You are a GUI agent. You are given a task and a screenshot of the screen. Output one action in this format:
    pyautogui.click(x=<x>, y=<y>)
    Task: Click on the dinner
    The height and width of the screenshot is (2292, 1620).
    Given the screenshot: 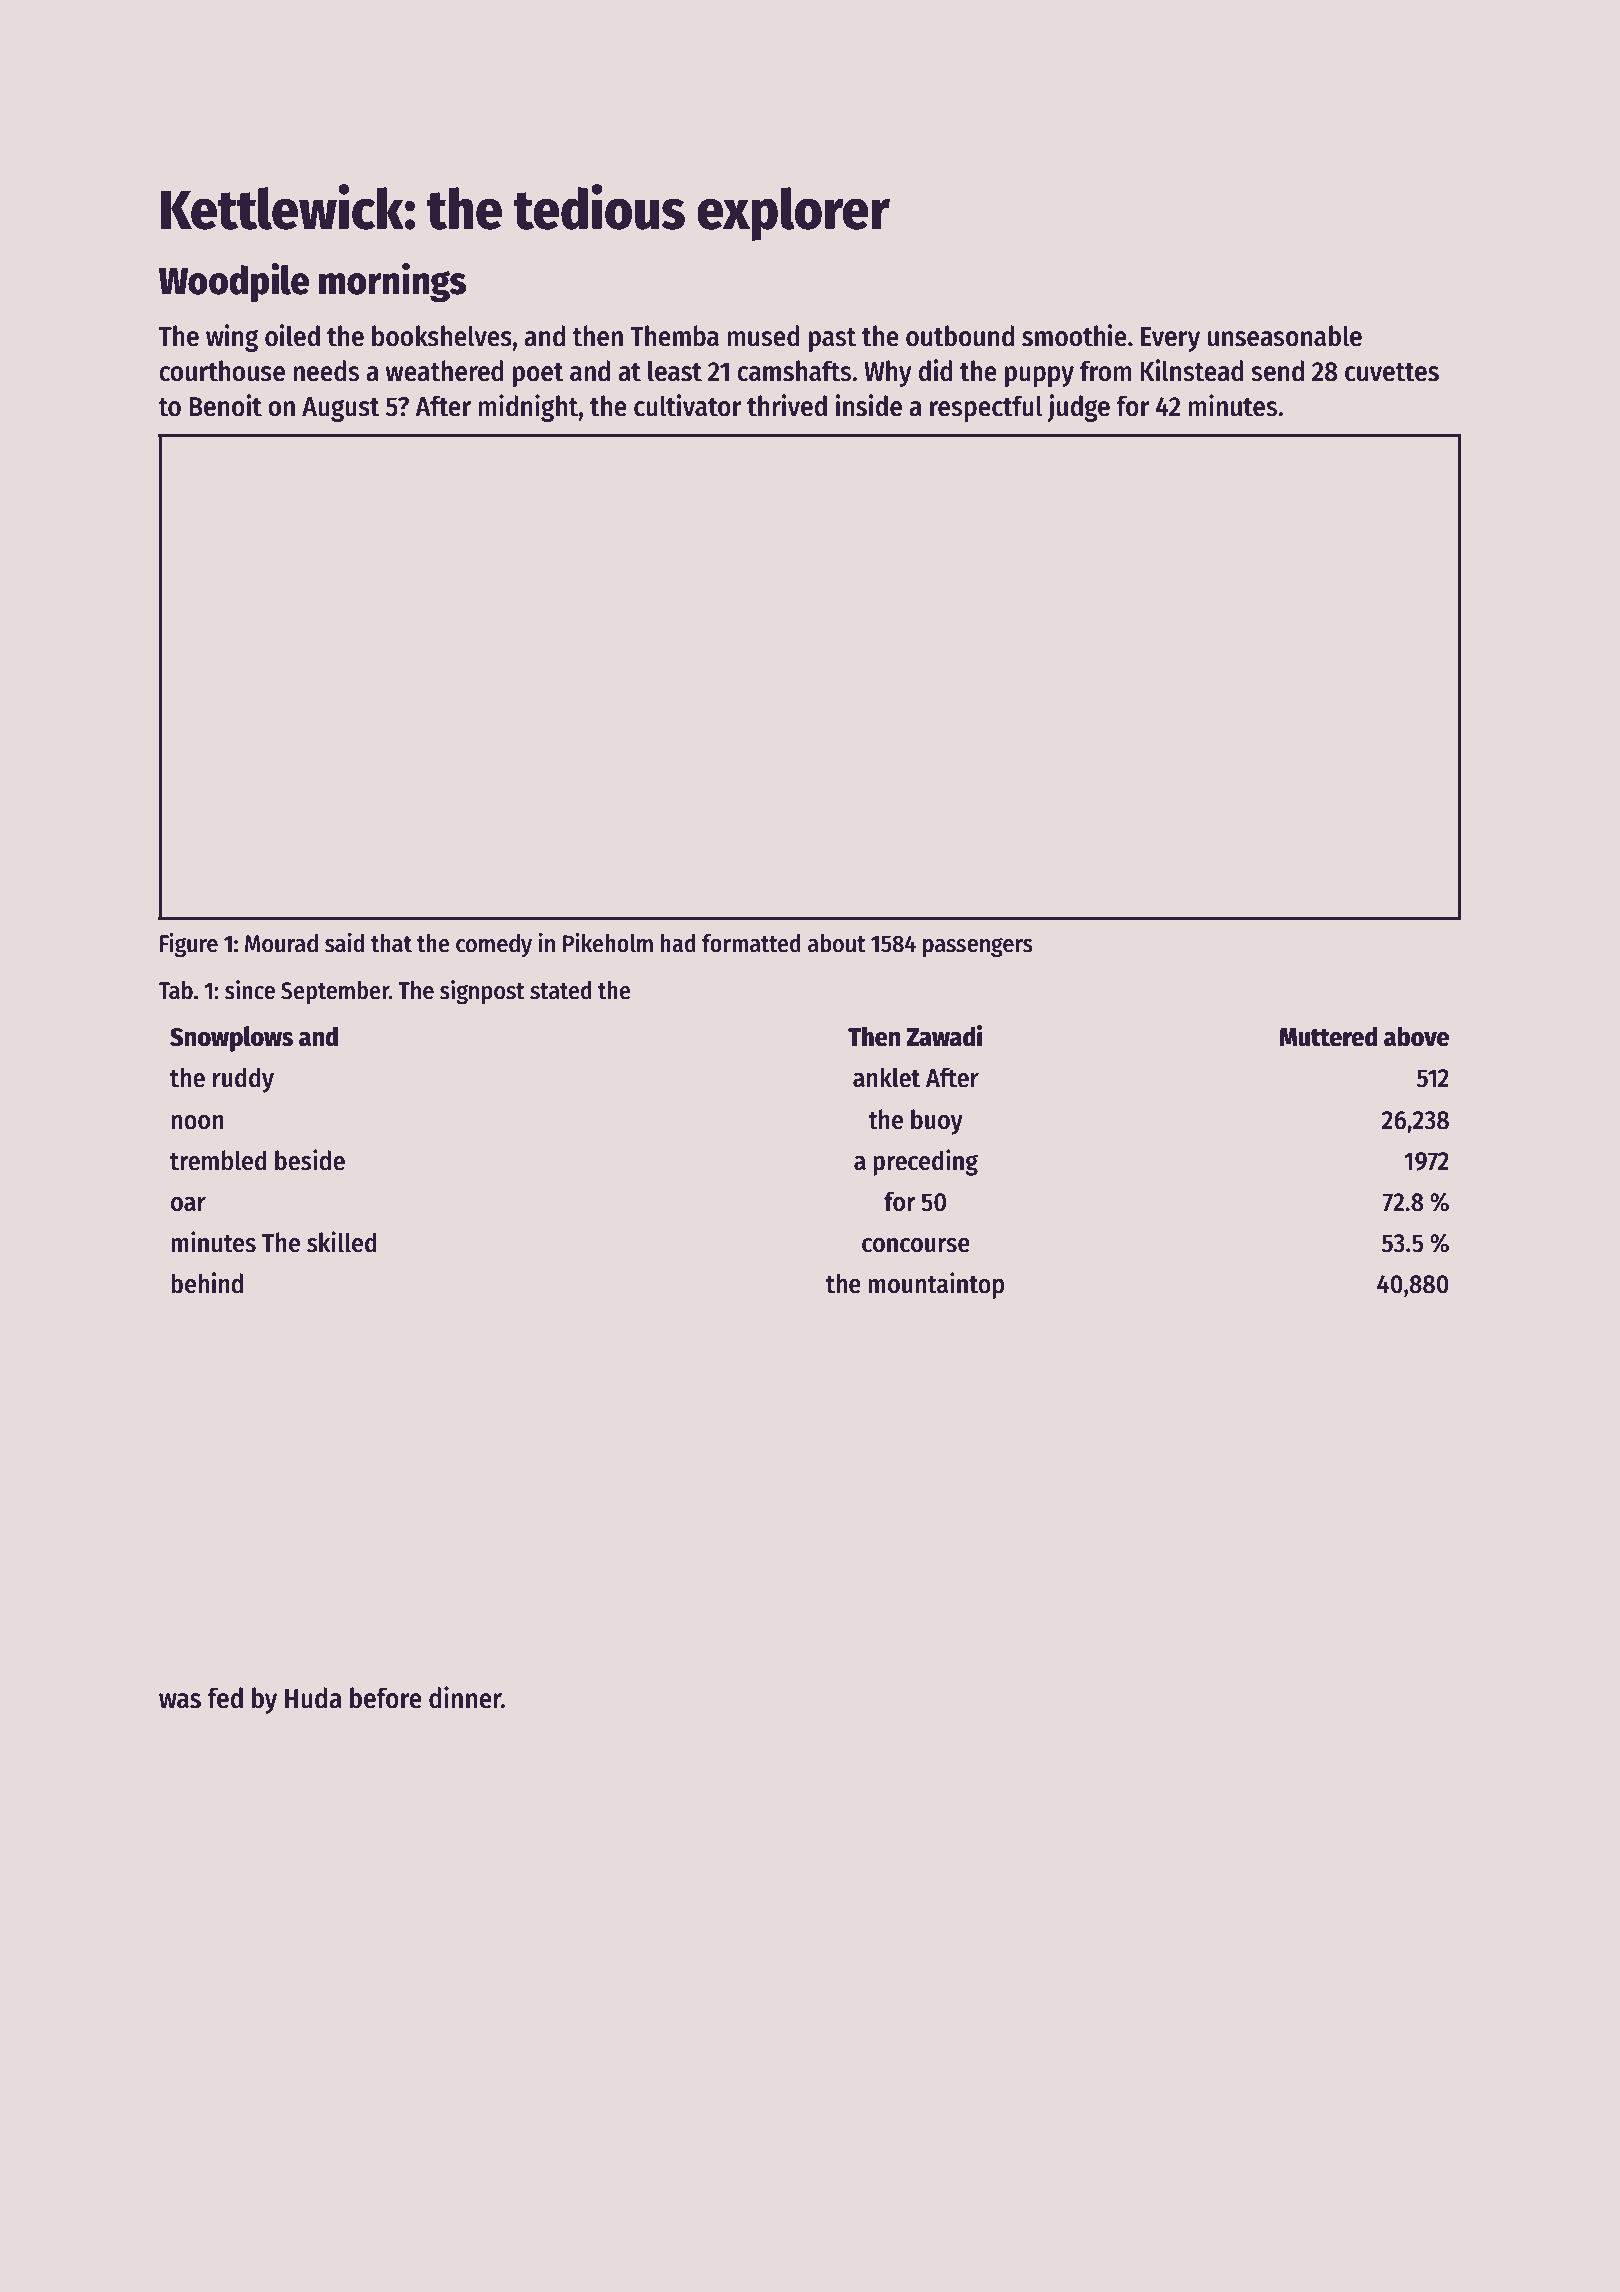 What is the action you would take?
    pyautogui.click(x=465, y=1697)
